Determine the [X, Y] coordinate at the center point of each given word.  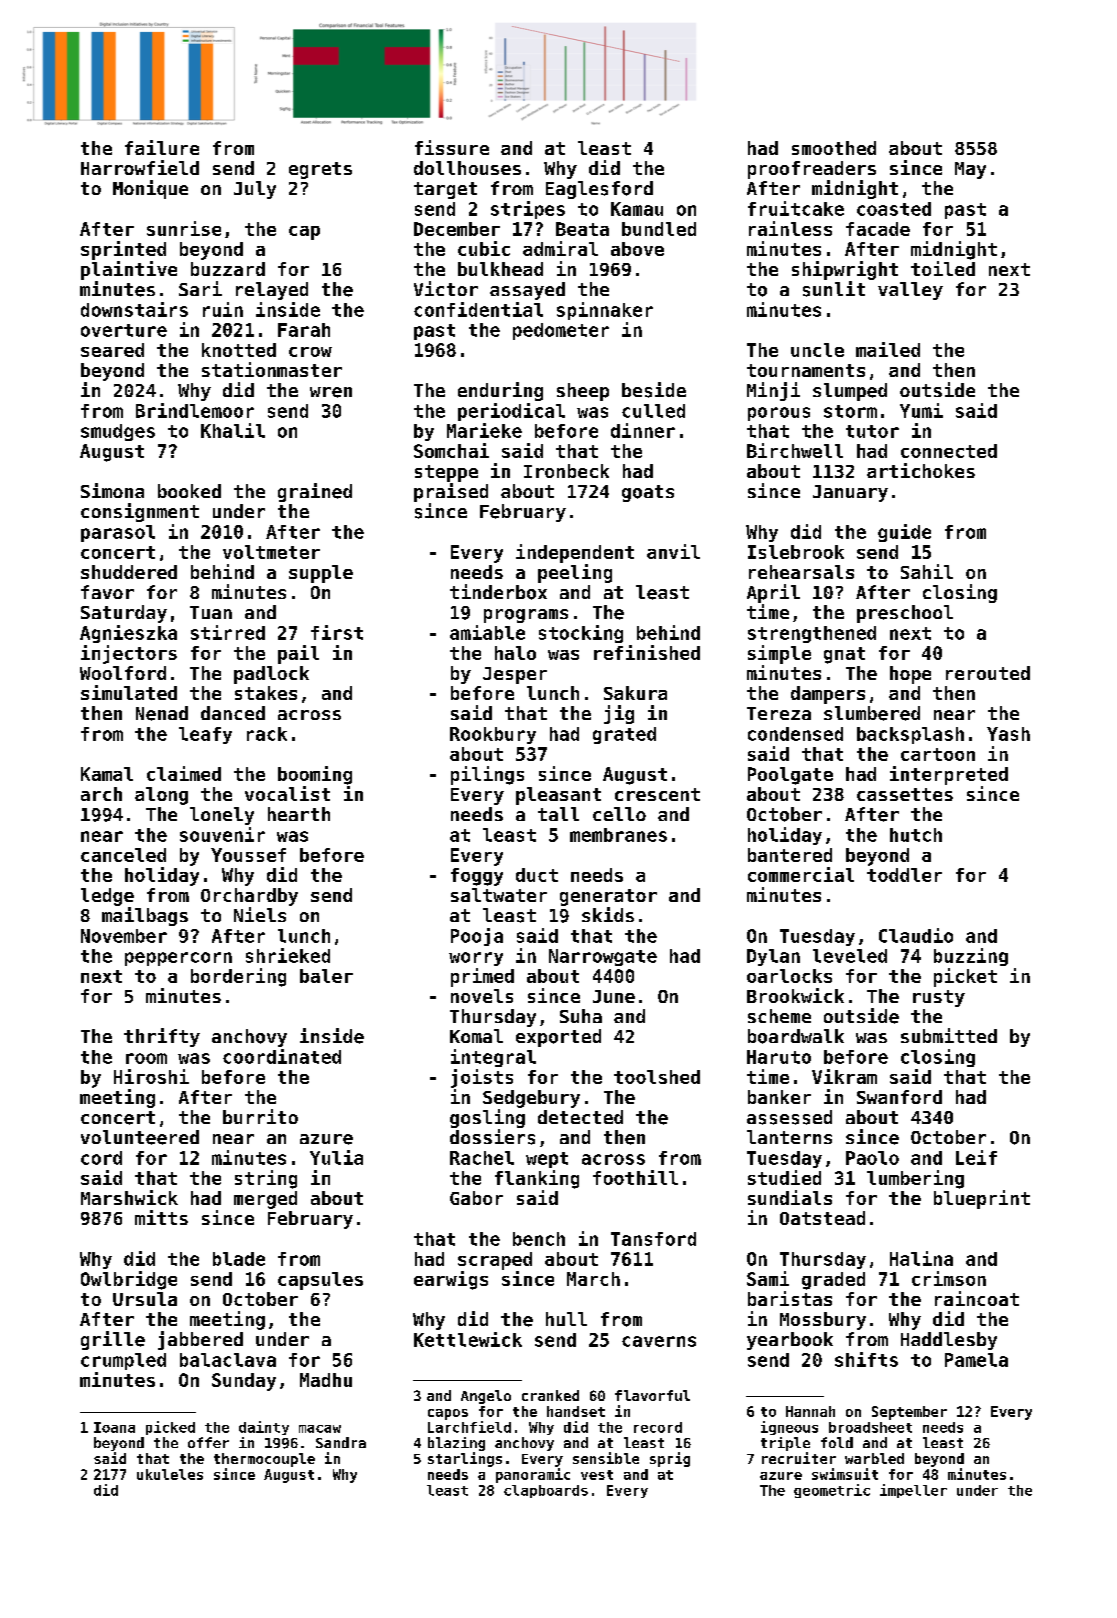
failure [162, 147]
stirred [228, 632]
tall [558, 814]
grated [624, 735]
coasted [894, 209]
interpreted [949, 775]
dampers [828, 695]
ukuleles [170, 1474]
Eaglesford [599, 190]
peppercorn [178, 959]
